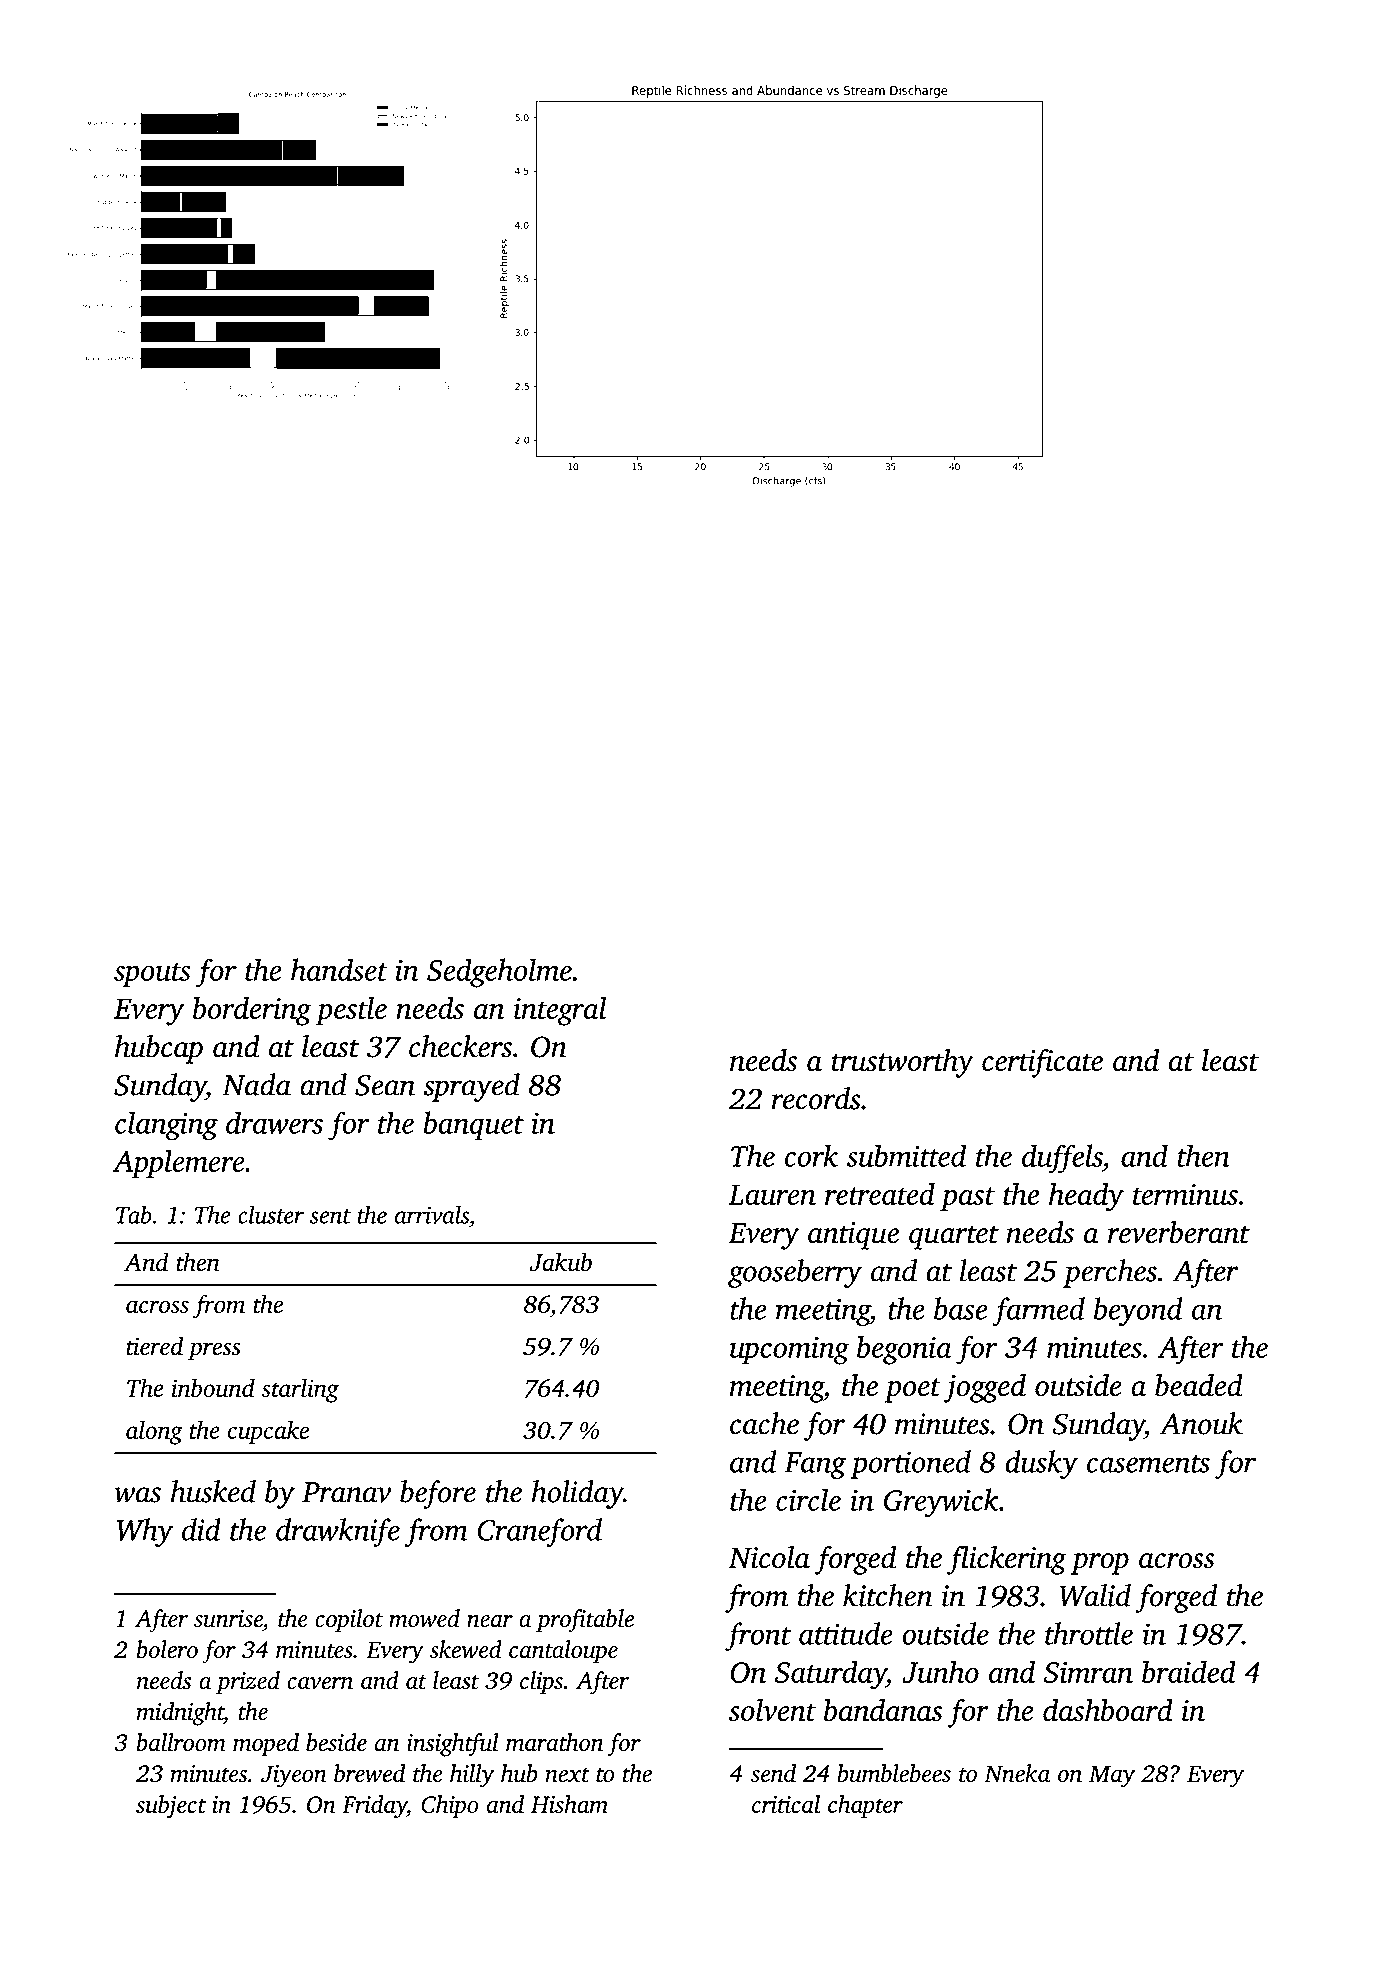 This page has height=1969, width=1386. I want to click on duffels, so click(1062, 1159).
